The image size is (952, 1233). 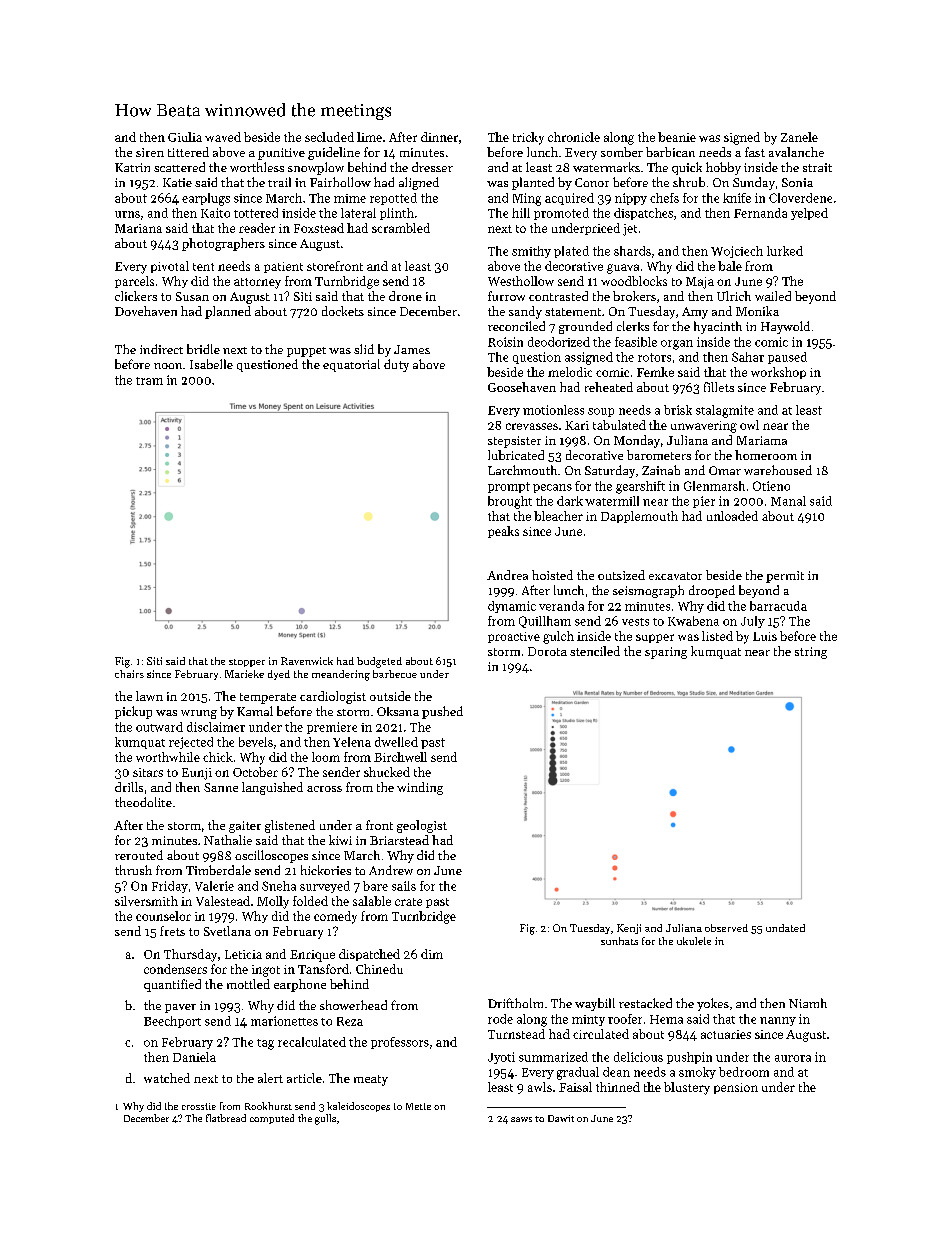 I want to click on proactive, so click(x=514, y=637).
